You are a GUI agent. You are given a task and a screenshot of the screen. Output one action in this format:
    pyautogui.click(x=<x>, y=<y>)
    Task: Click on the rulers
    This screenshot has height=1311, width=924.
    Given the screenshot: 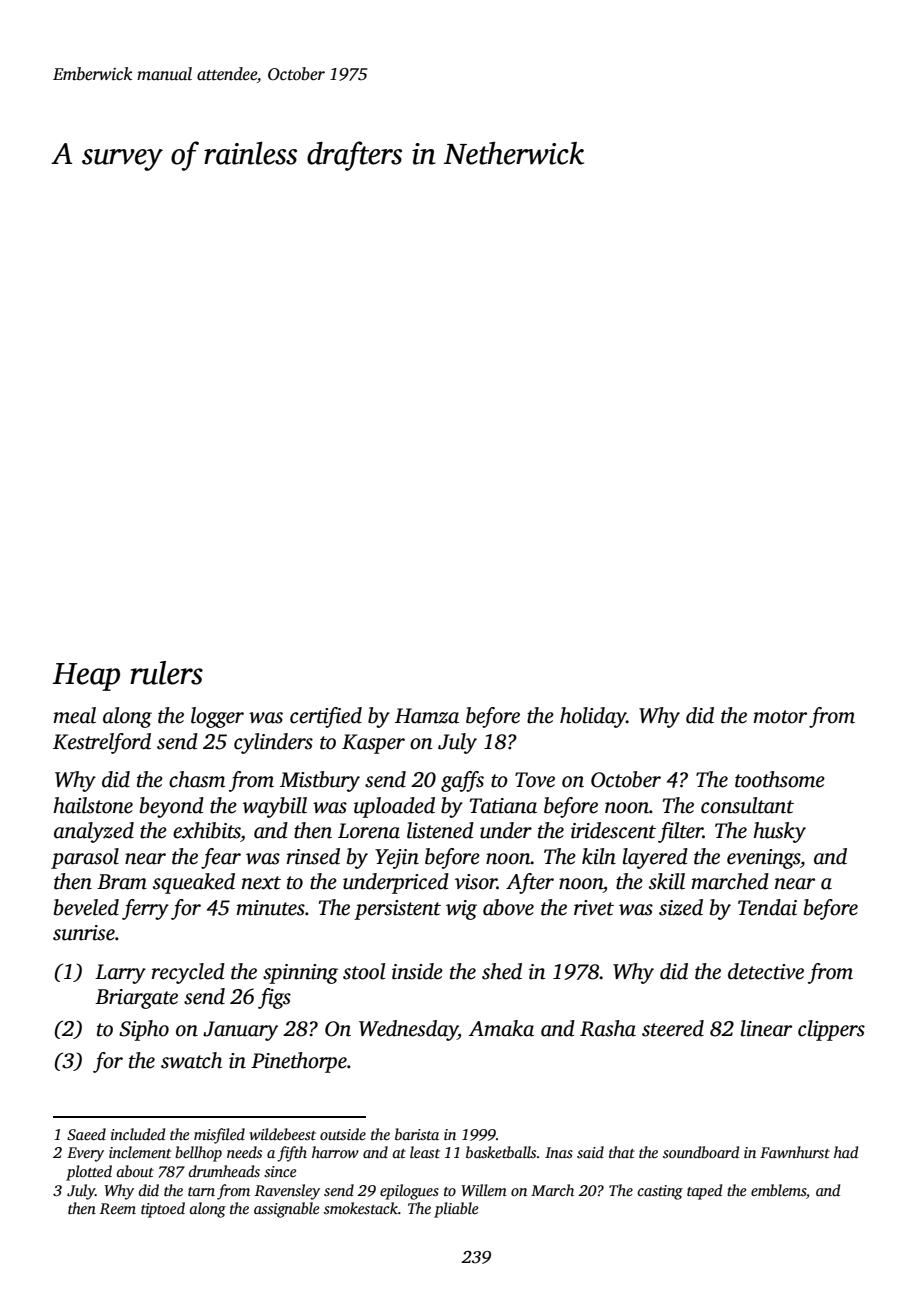 What is the action you would take?
    pyautogui.click(x=166, y=673)
